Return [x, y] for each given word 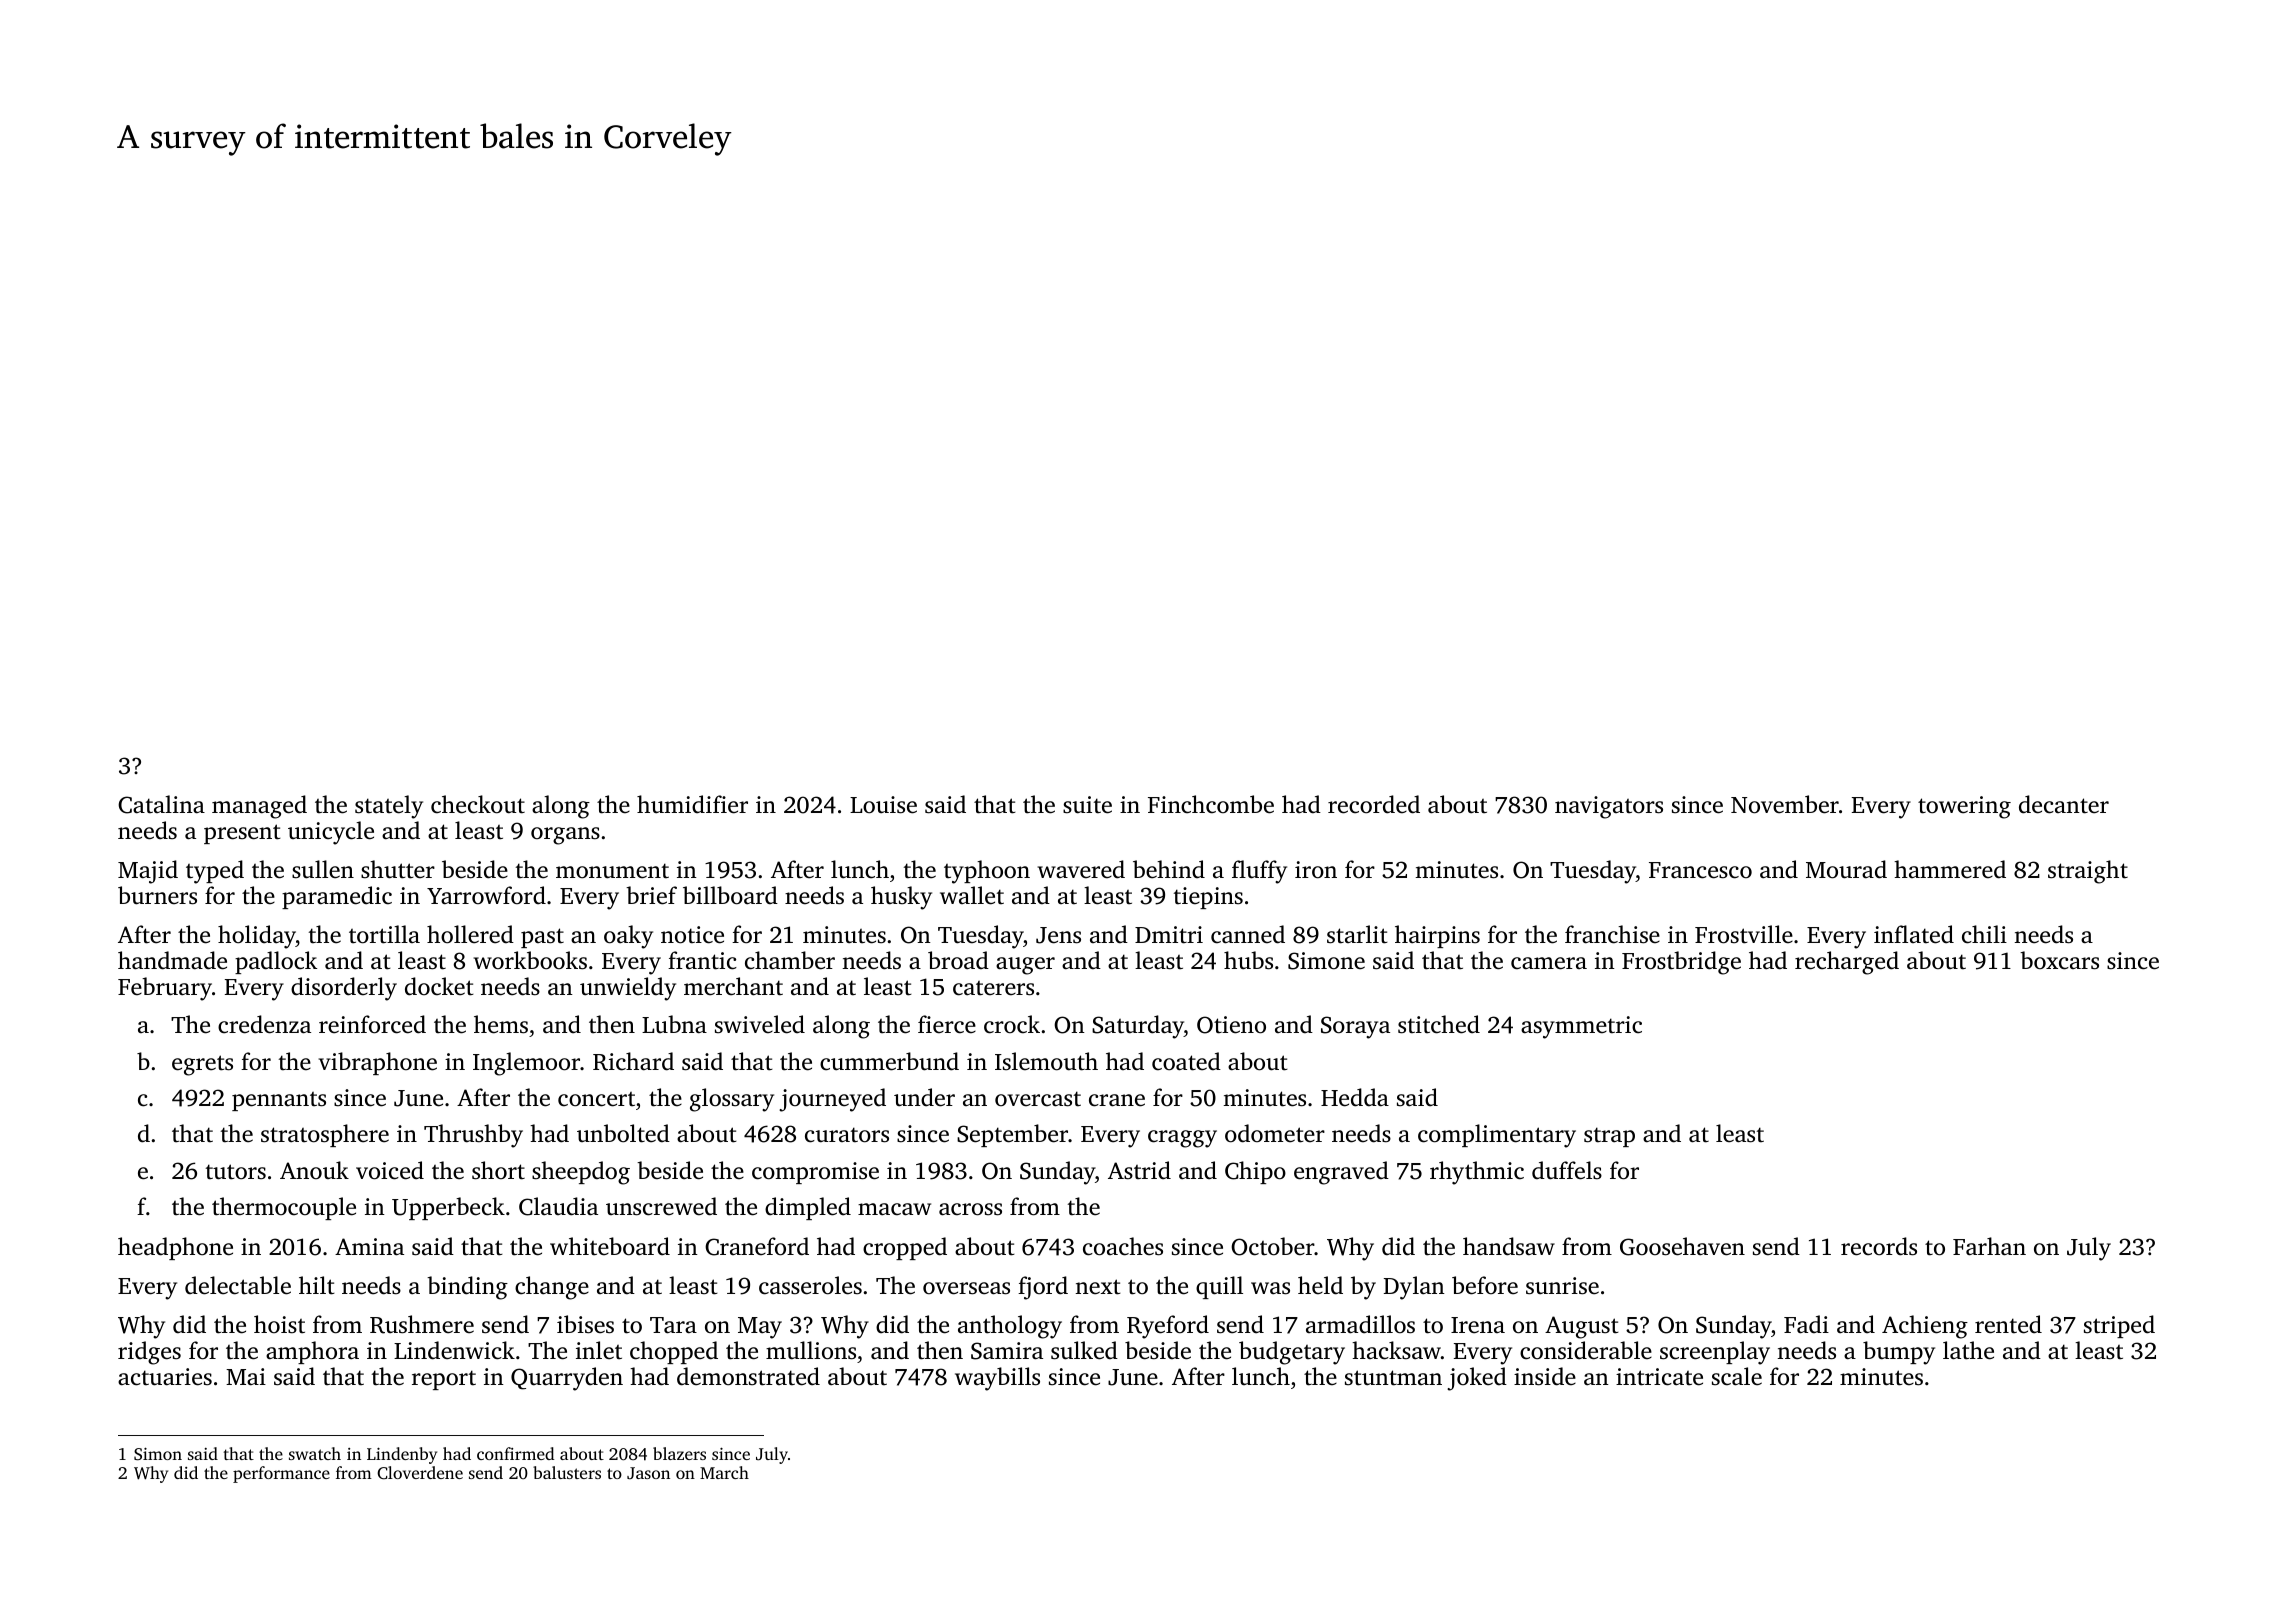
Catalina [161, 804]
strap [1609, 1137]
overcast [1038, 1099]
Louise [883, 805]
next [1098, 1287]
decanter [2064, 804]
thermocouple [284, 1208]
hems [501, 1024]
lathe [1968, 1350]
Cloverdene [420, 1473]
